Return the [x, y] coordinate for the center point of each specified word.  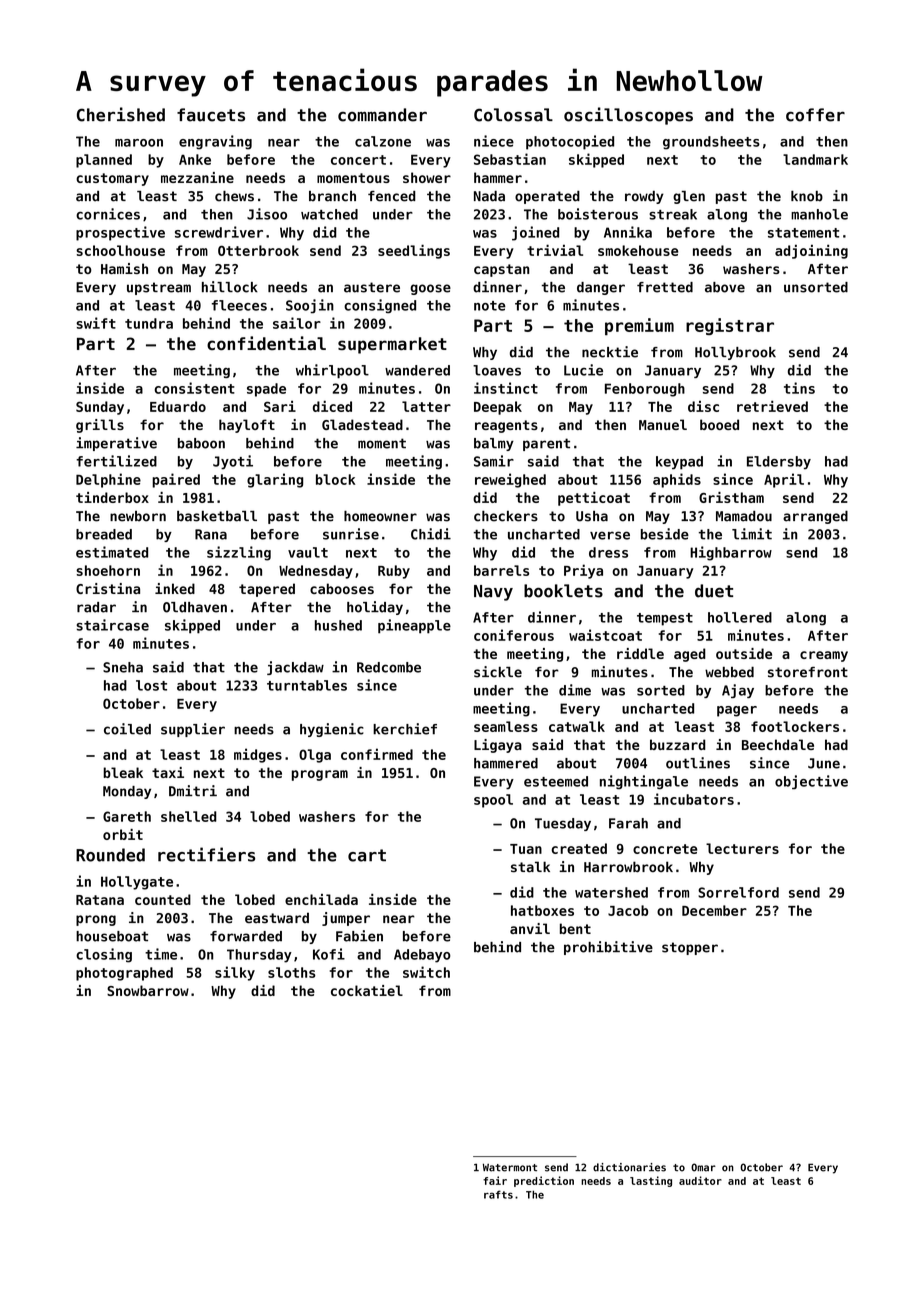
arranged [815, 517]
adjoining [811, 251]
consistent [195, 388]
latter [426, 406]
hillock [230, 287]
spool [493, 801]
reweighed [510, 480]
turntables [307, 685]
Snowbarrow [148, 990]
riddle [640, 653]
